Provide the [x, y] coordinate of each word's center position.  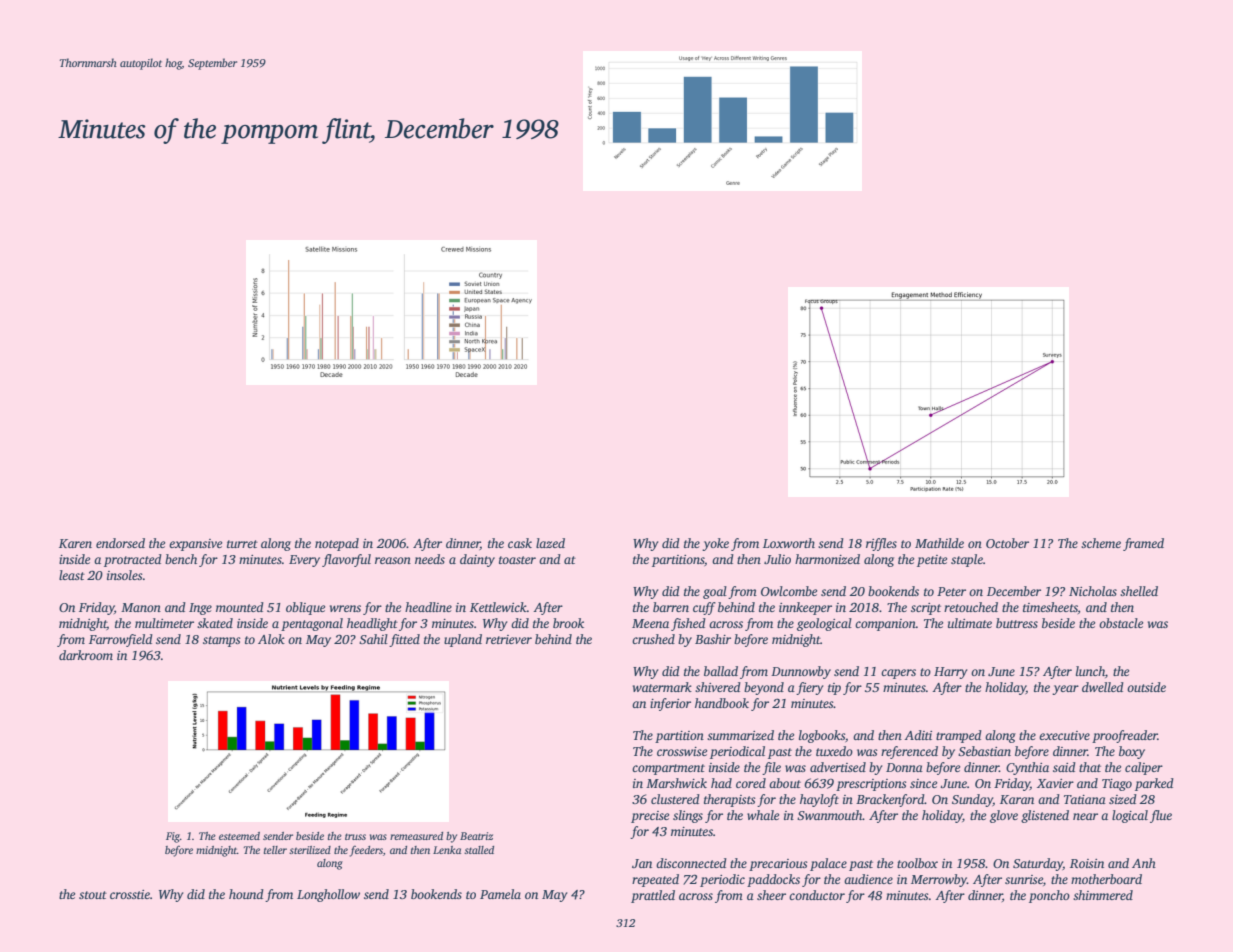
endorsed [120, 543]
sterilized [310, 850]
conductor [817, 895]
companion [885, 625]
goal [715, 592]
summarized [740, 735]
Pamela [500, 894]
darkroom [86, 655]
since [923, 783]
